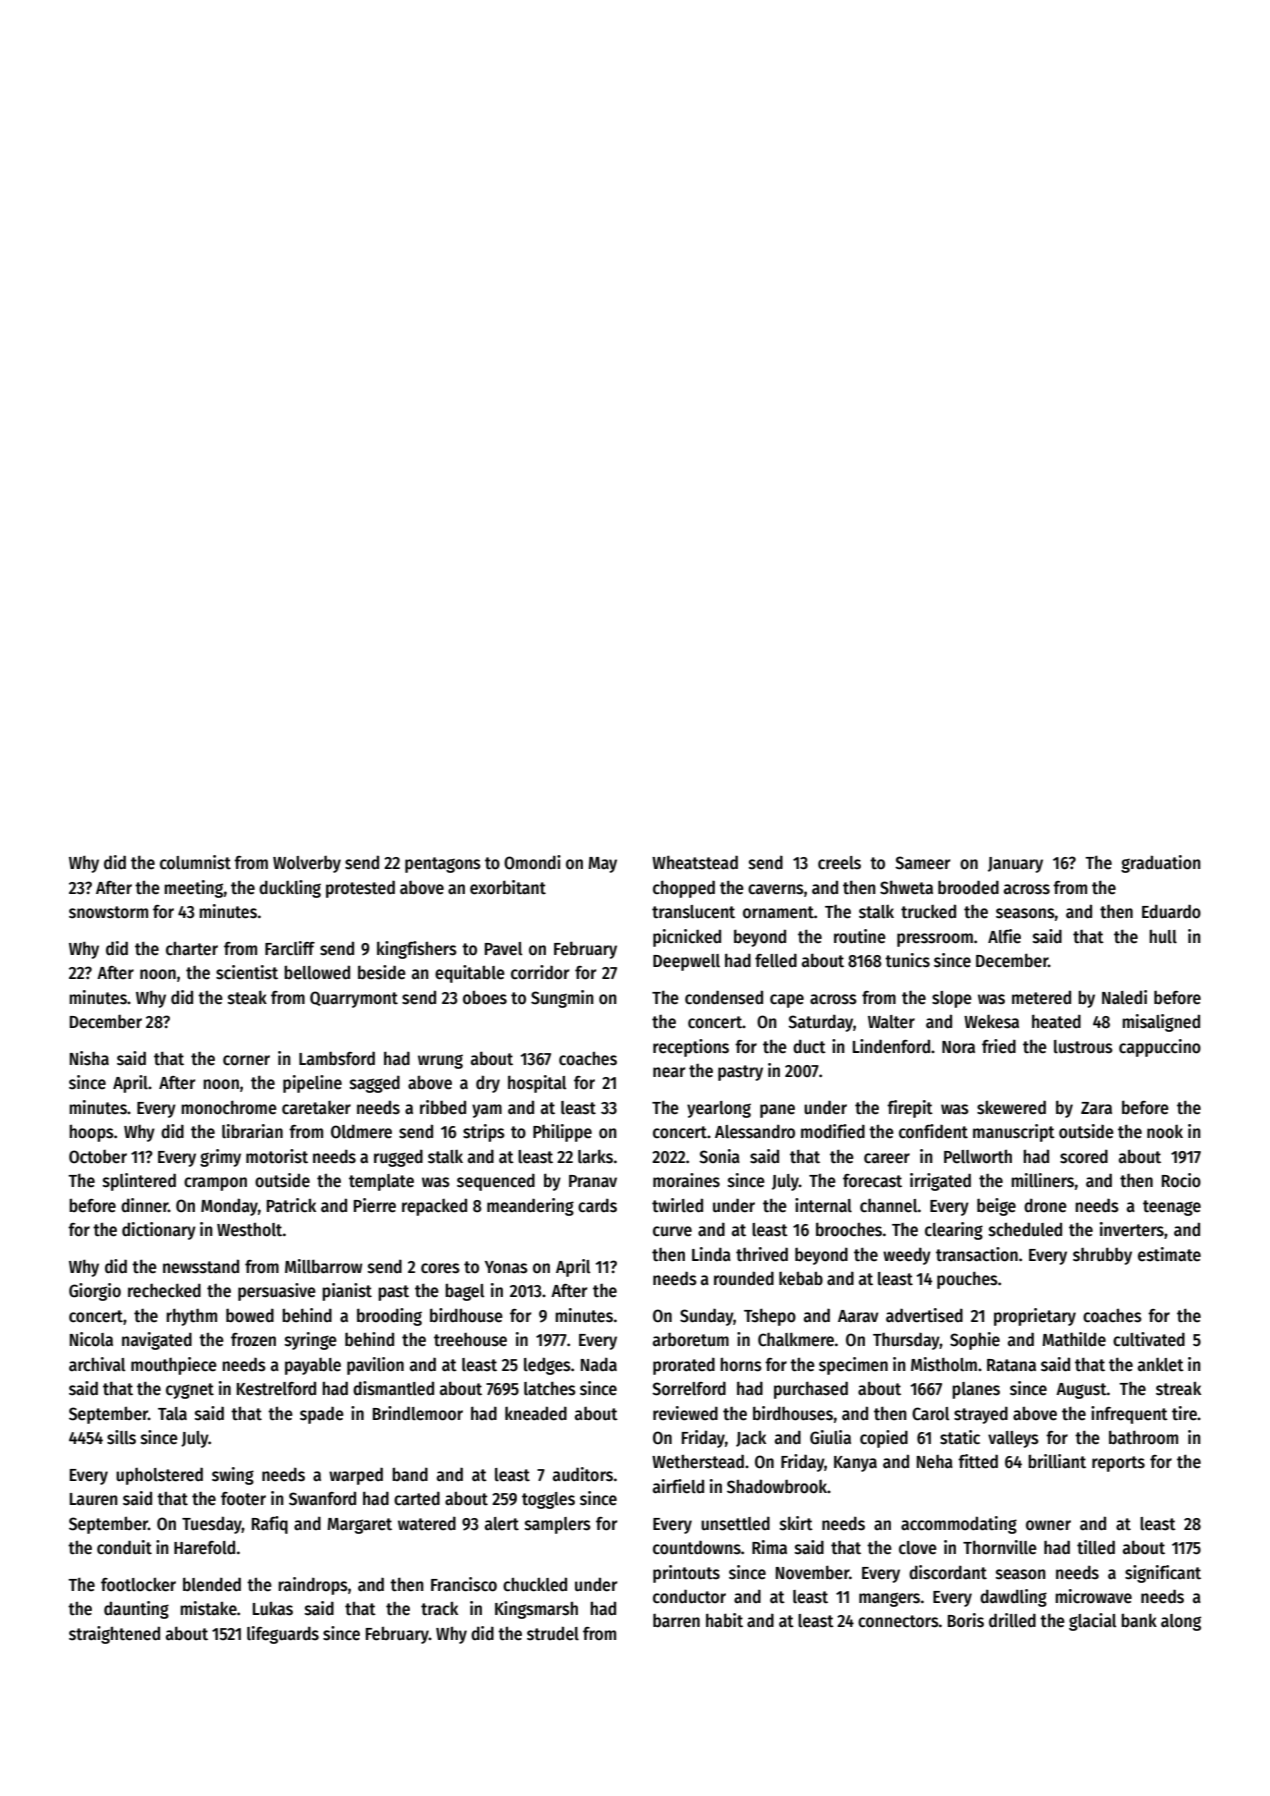 The height and width of the page is (1796, 1270). I want to click on January, so click(1015, 865).
